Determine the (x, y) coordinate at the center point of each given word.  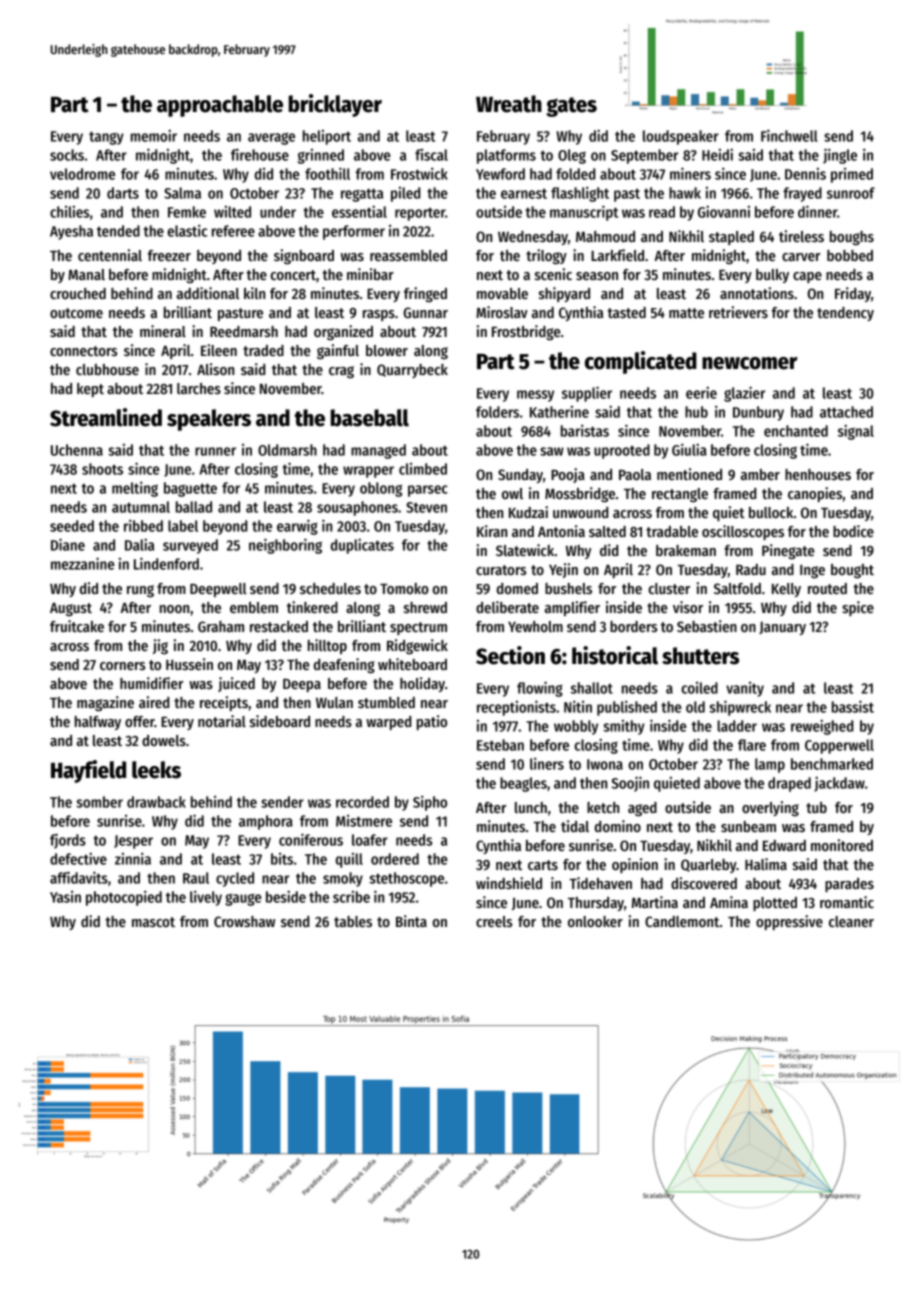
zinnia (133, 858)
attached (846, 412)
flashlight (580, 194)
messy (535, 396)
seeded (72, 526)
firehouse (260, 154)
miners (690, 173)
